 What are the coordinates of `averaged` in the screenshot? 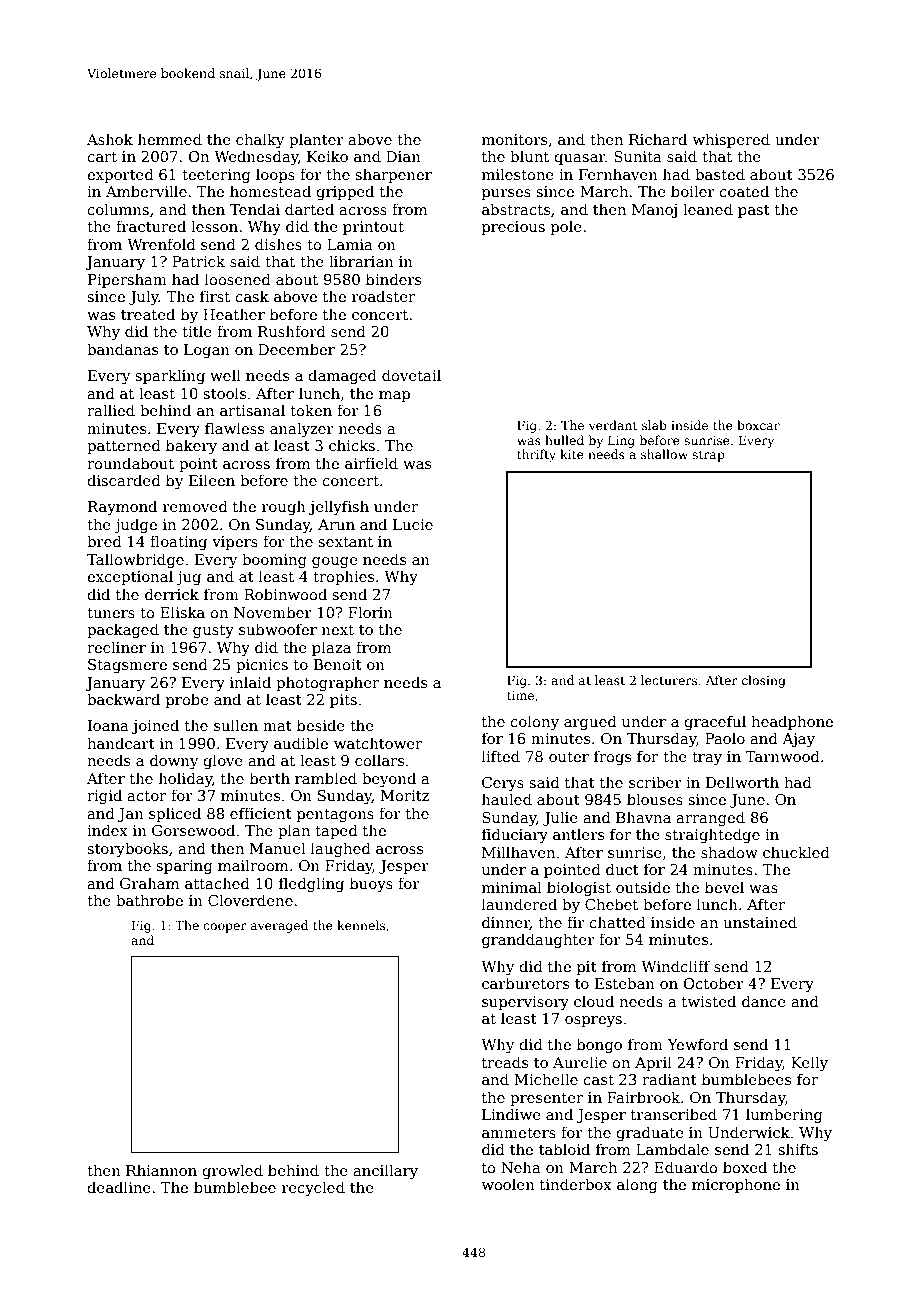 It's located at (279, 926).
